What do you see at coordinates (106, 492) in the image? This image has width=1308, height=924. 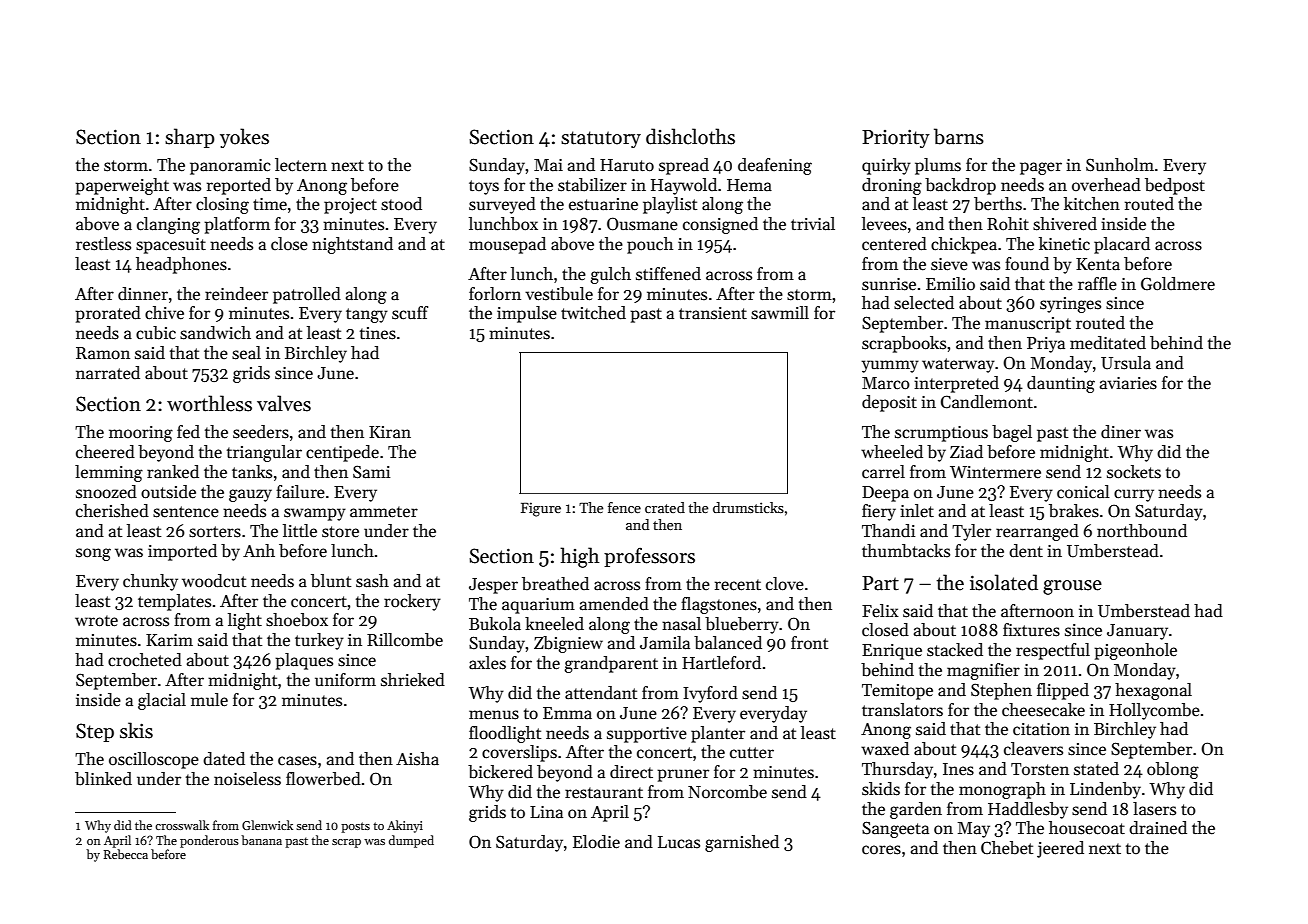 I see `snoozed` at bounding box center [106, 492].
